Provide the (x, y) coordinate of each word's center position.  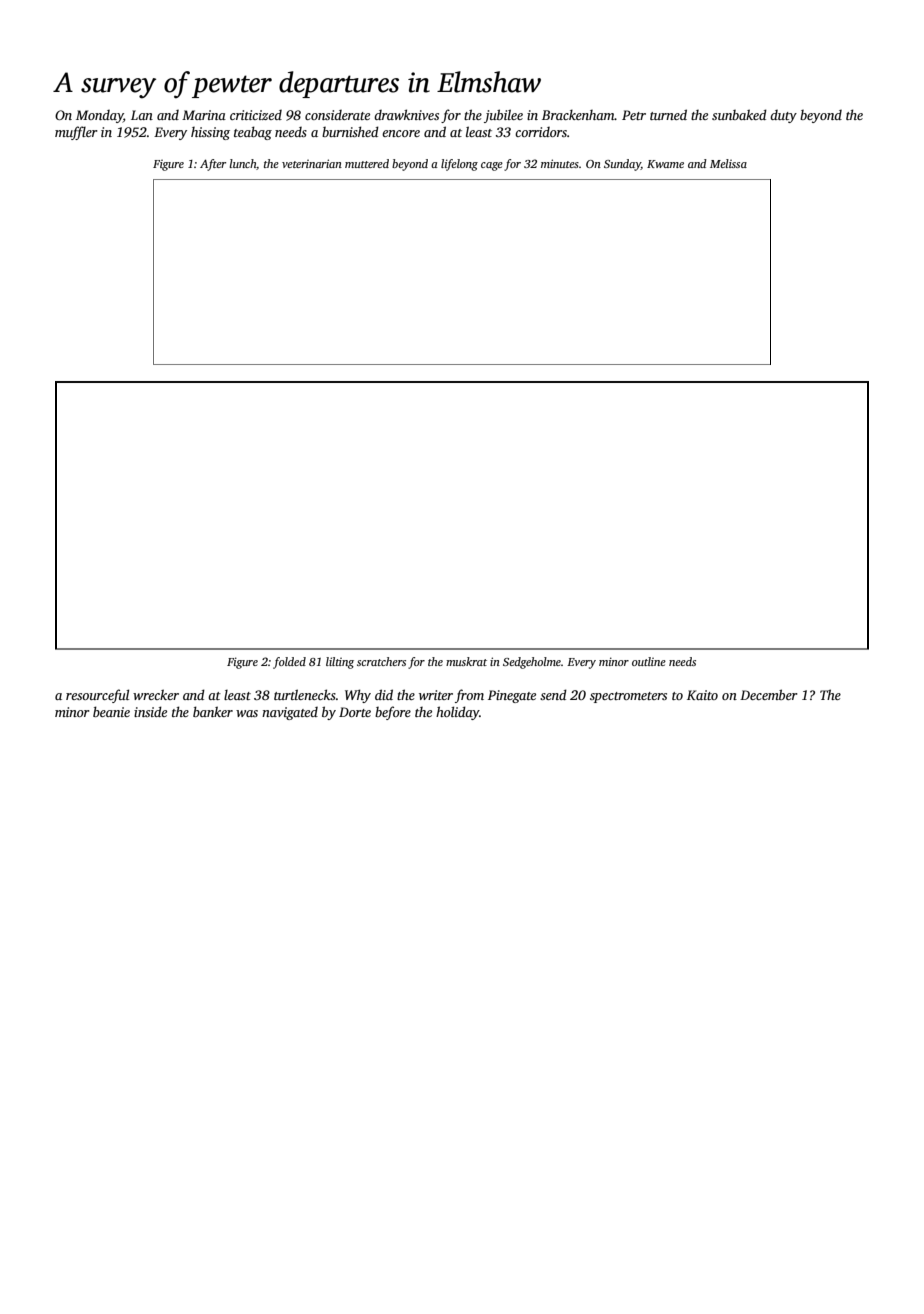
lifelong (459, 165)
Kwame (665, 164)
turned (668, 114)
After (213, 165)
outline (649, 661)
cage (492, 166)
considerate (337, 115)
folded (289, 663)
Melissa (728, 163)
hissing (210, 133)
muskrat (466, 661)
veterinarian (312, 163)
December (769, 694)
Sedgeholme (532, 663)
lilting (340, 663)
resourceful (97, 696)
